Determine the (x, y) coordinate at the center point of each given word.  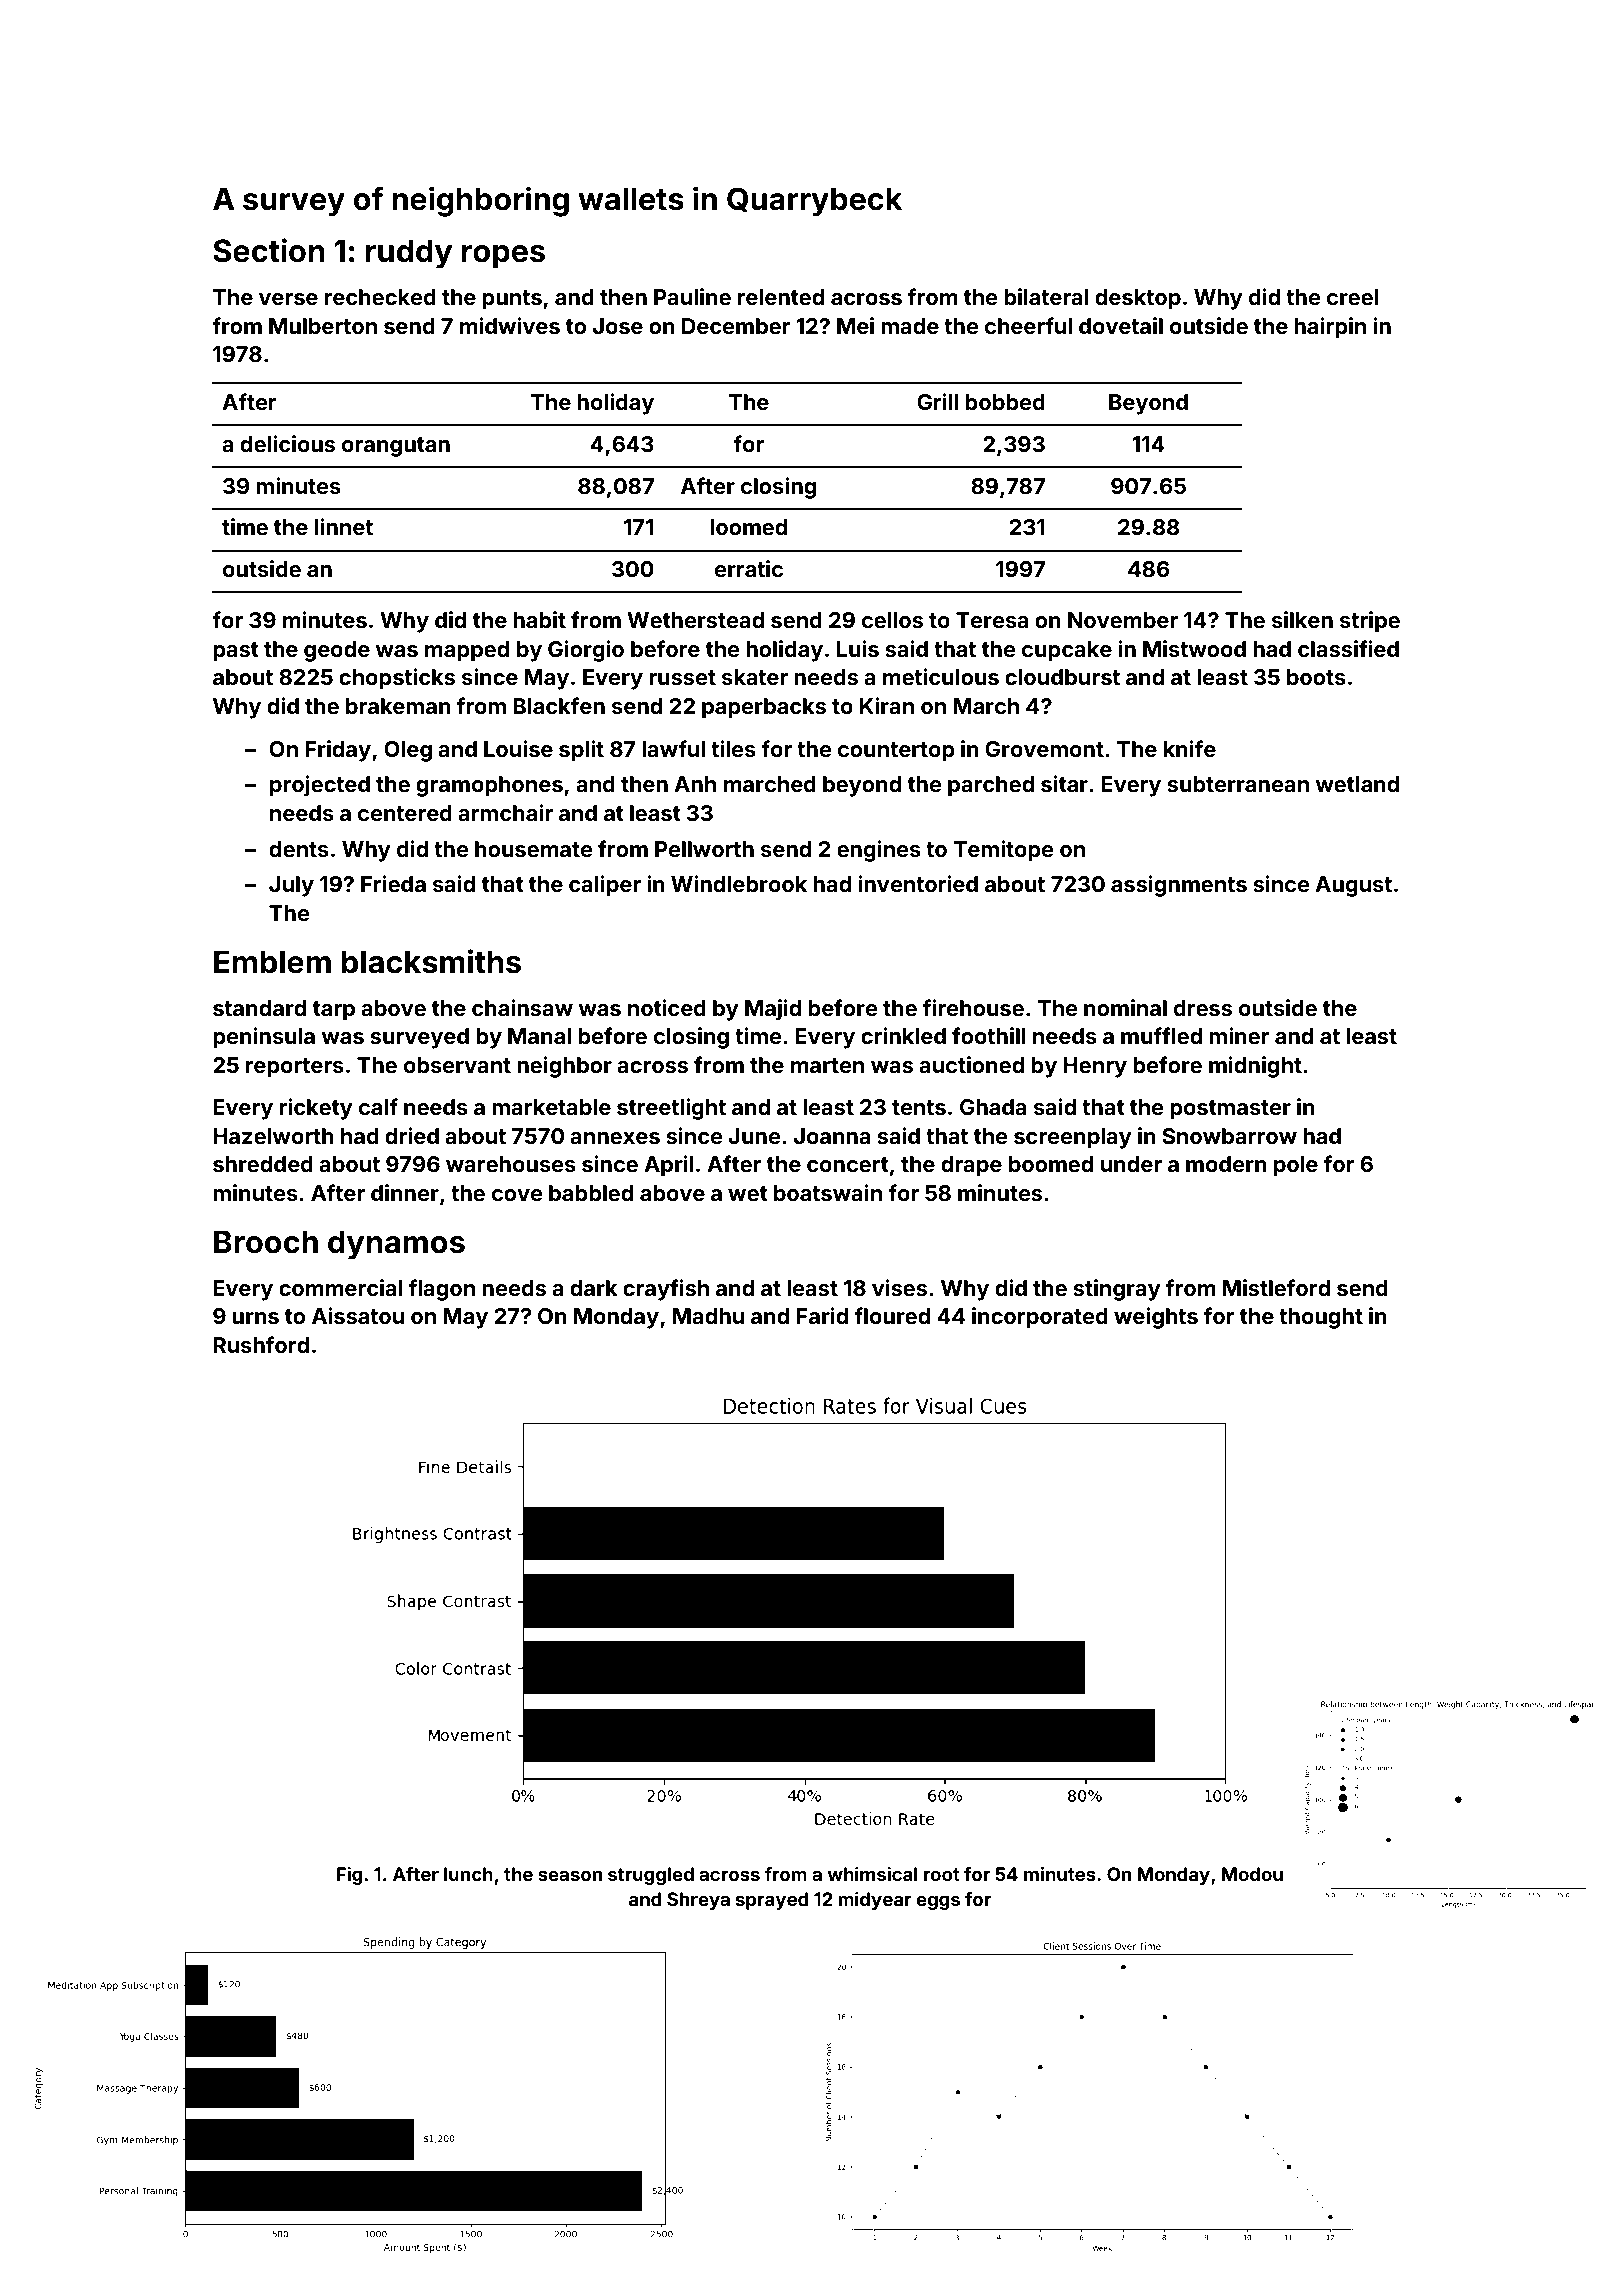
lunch (468, 1874)
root (941, 1874)
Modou (1252, 1874)
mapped (467, 651)
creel (1353, 297)
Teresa (992, 620)
